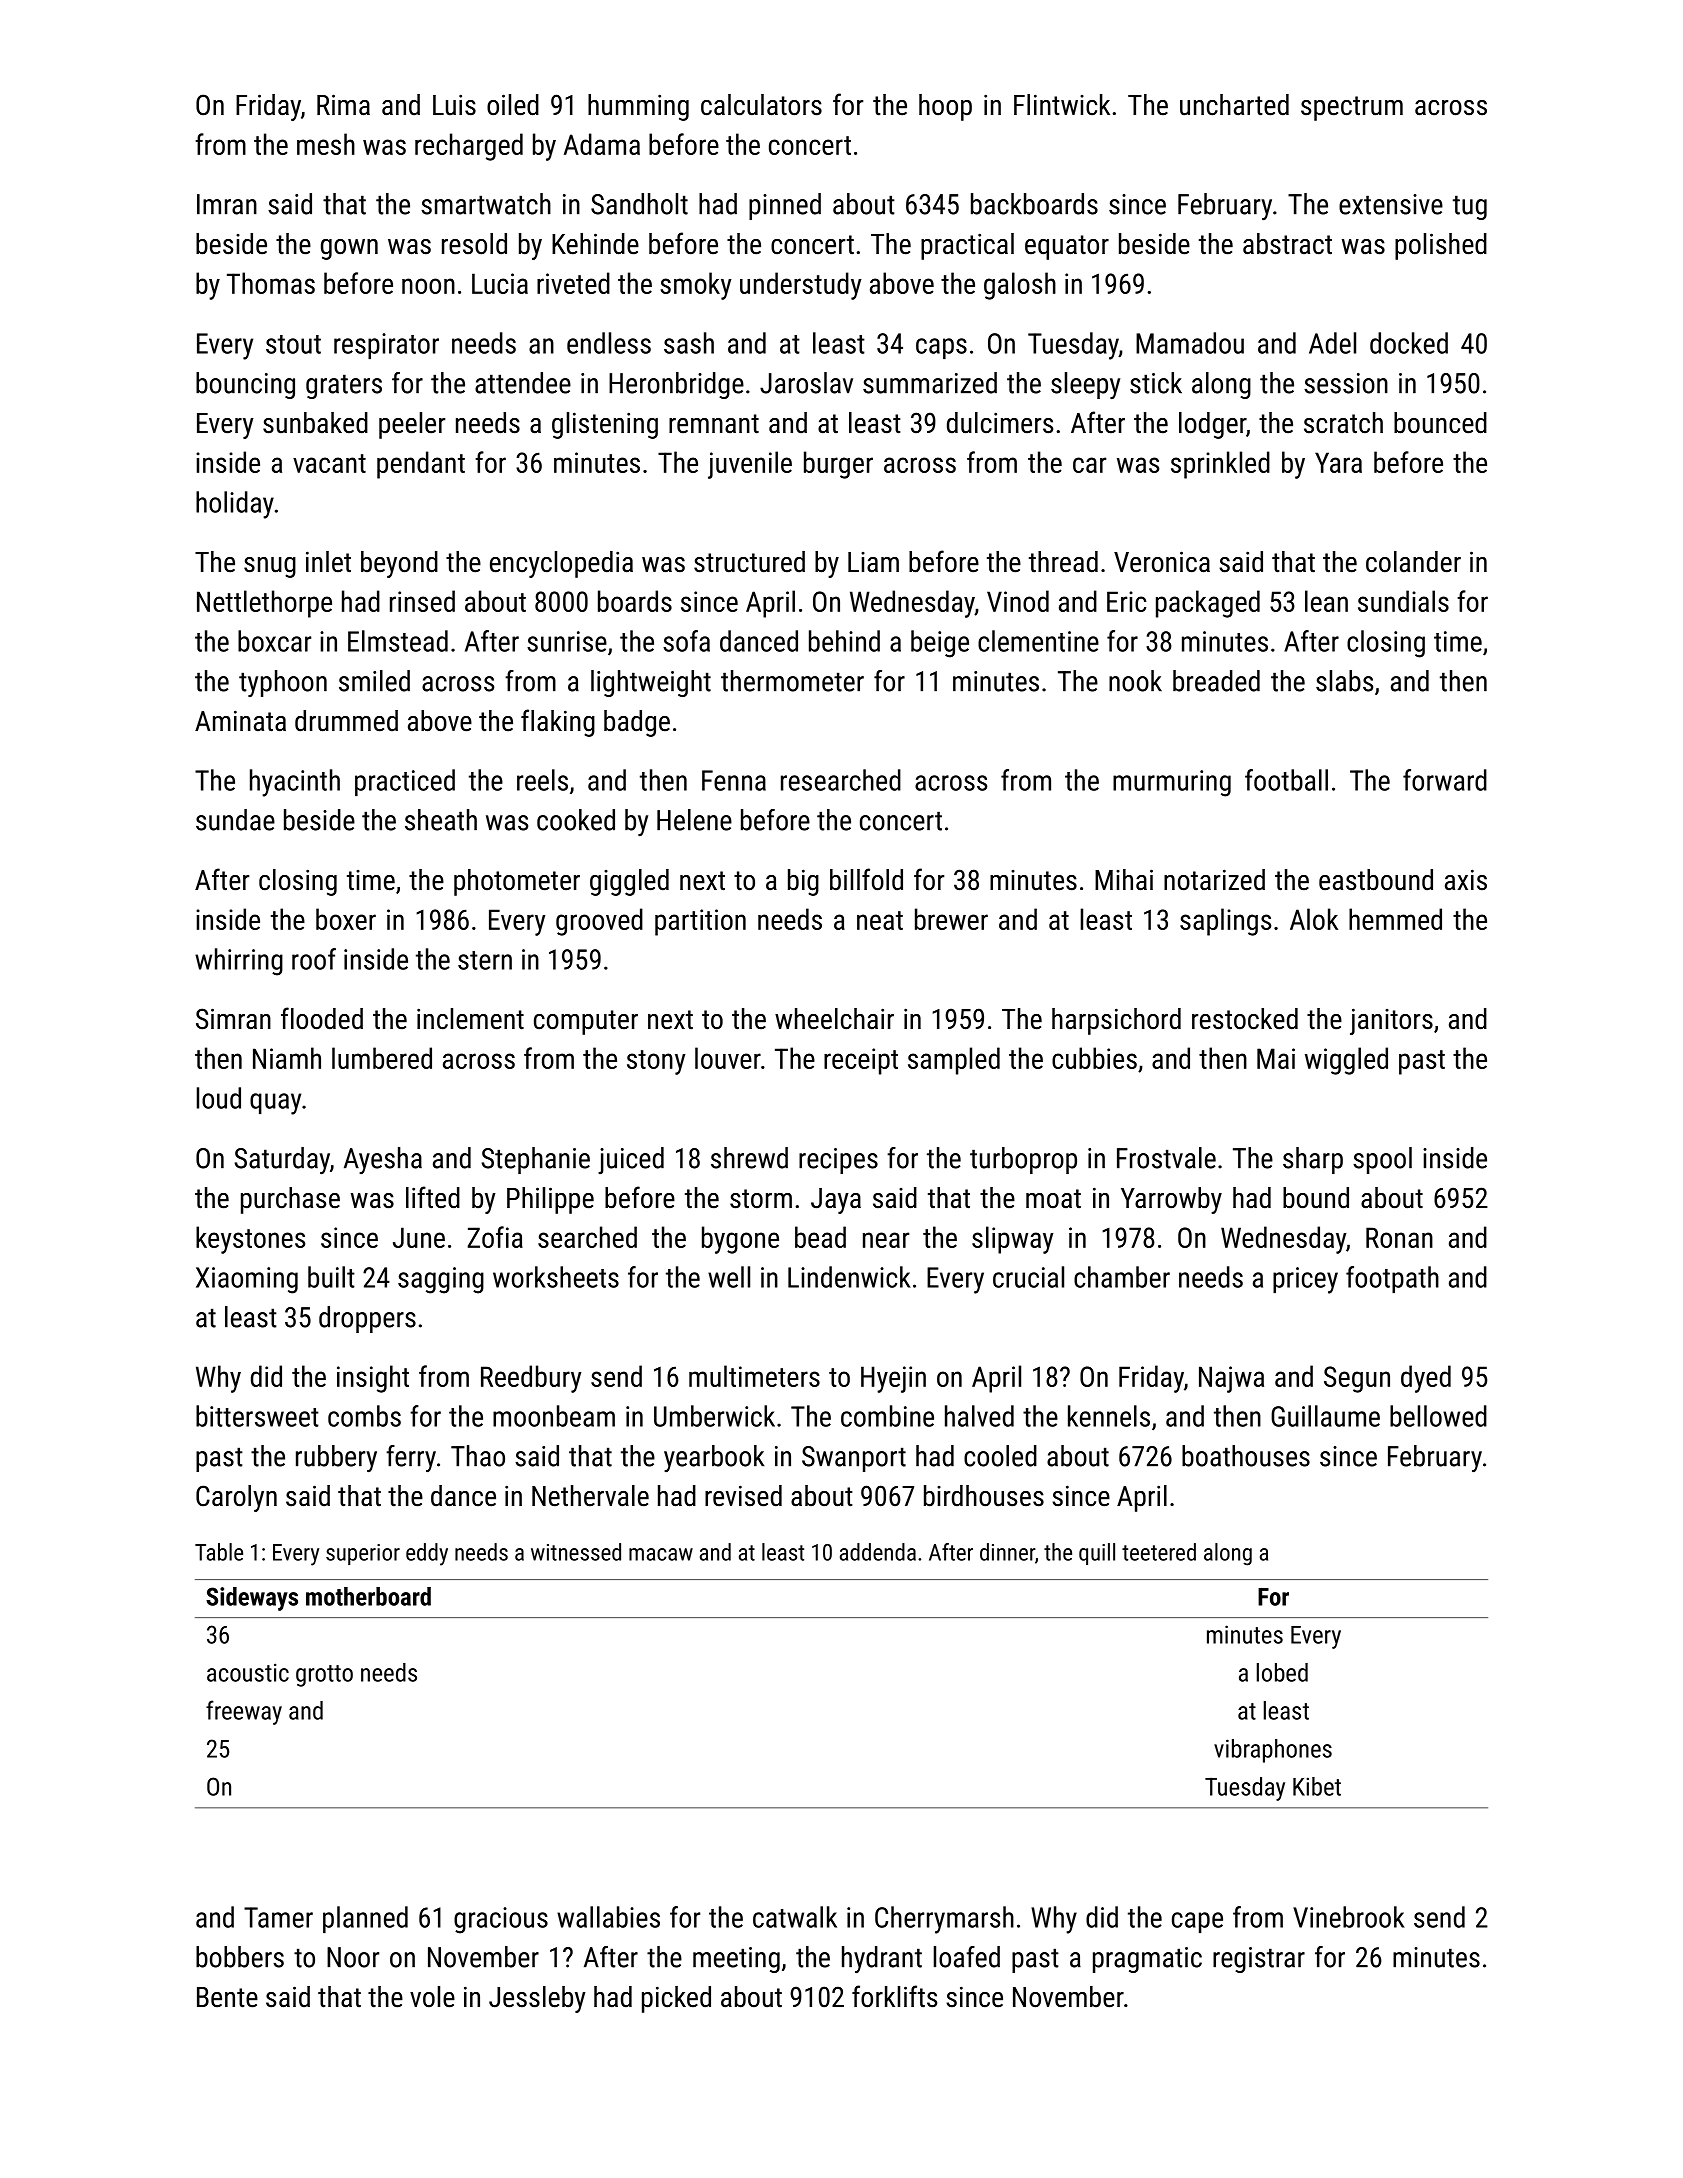 This image has width=1683, height=2178. Describe the element at coordinates (454, 105) in the image. I see `Luis` at that location.
